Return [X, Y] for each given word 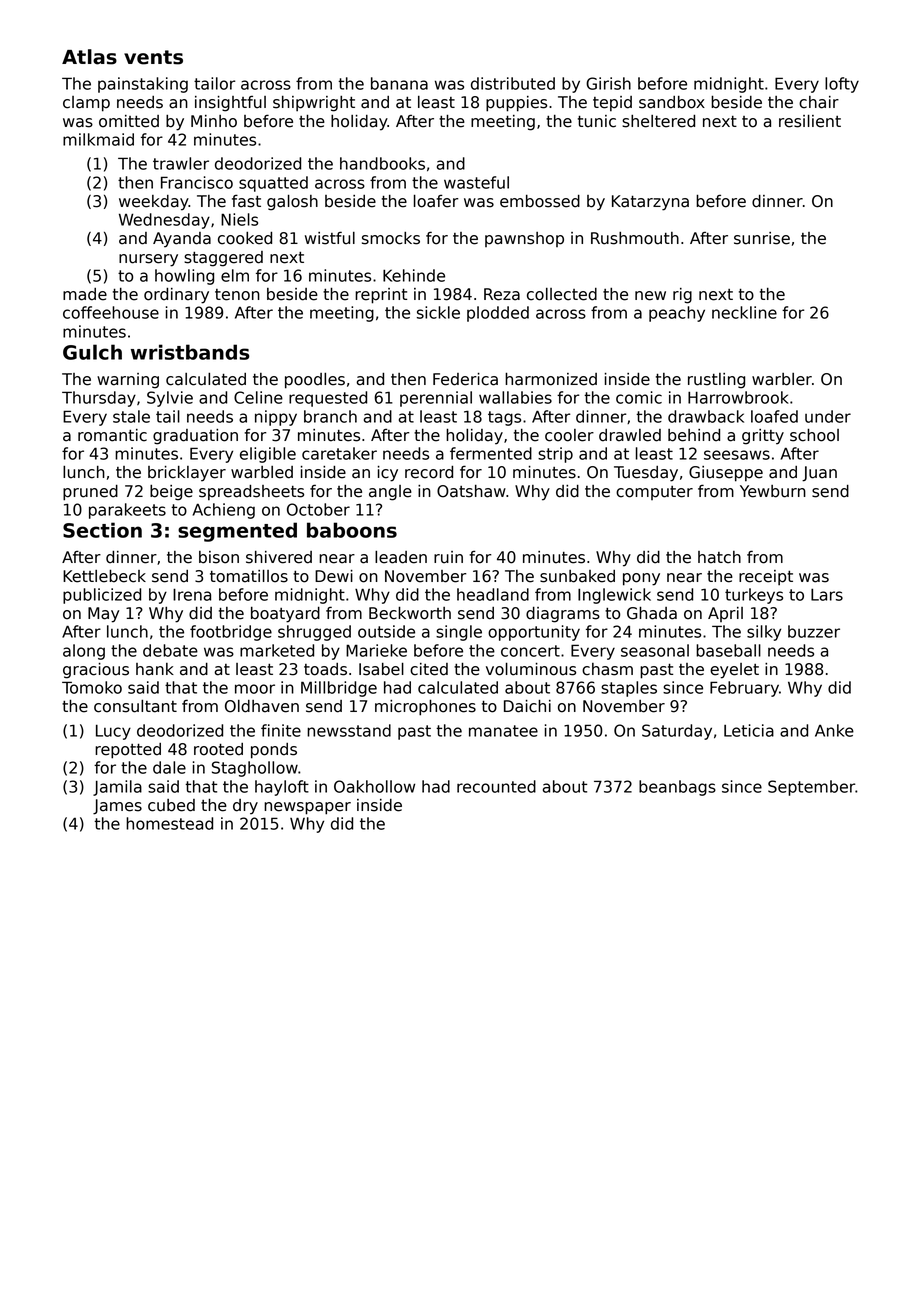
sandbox [672, 102]
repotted [128, 751]
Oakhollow [374, 786]
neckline [744, 312]
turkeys [754, 596]
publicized [102, 596]
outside [386, 631]
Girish [608, 83]
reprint [381, 296]
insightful [230, 104]
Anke [834, 730]
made [85, 294]
